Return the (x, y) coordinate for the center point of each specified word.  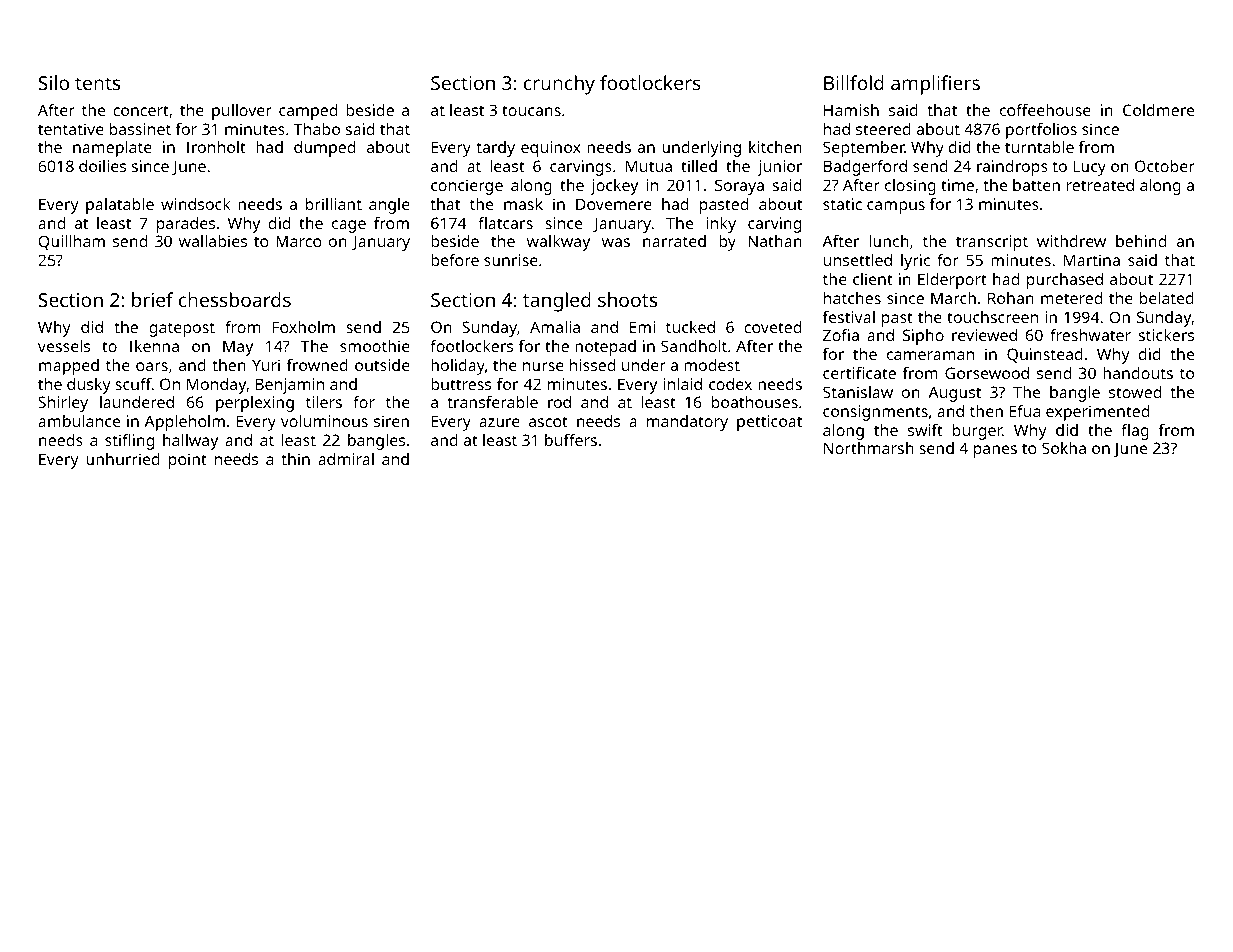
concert (141, 110)
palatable (120, 206)
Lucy (1089, 168)
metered (1071, 298)
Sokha (1064, 448)
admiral (346, 459)
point (188, 461)
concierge (467, 187)
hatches (852, 298)
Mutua (649, 166)
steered (883, 129)
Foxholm (304, 327)
